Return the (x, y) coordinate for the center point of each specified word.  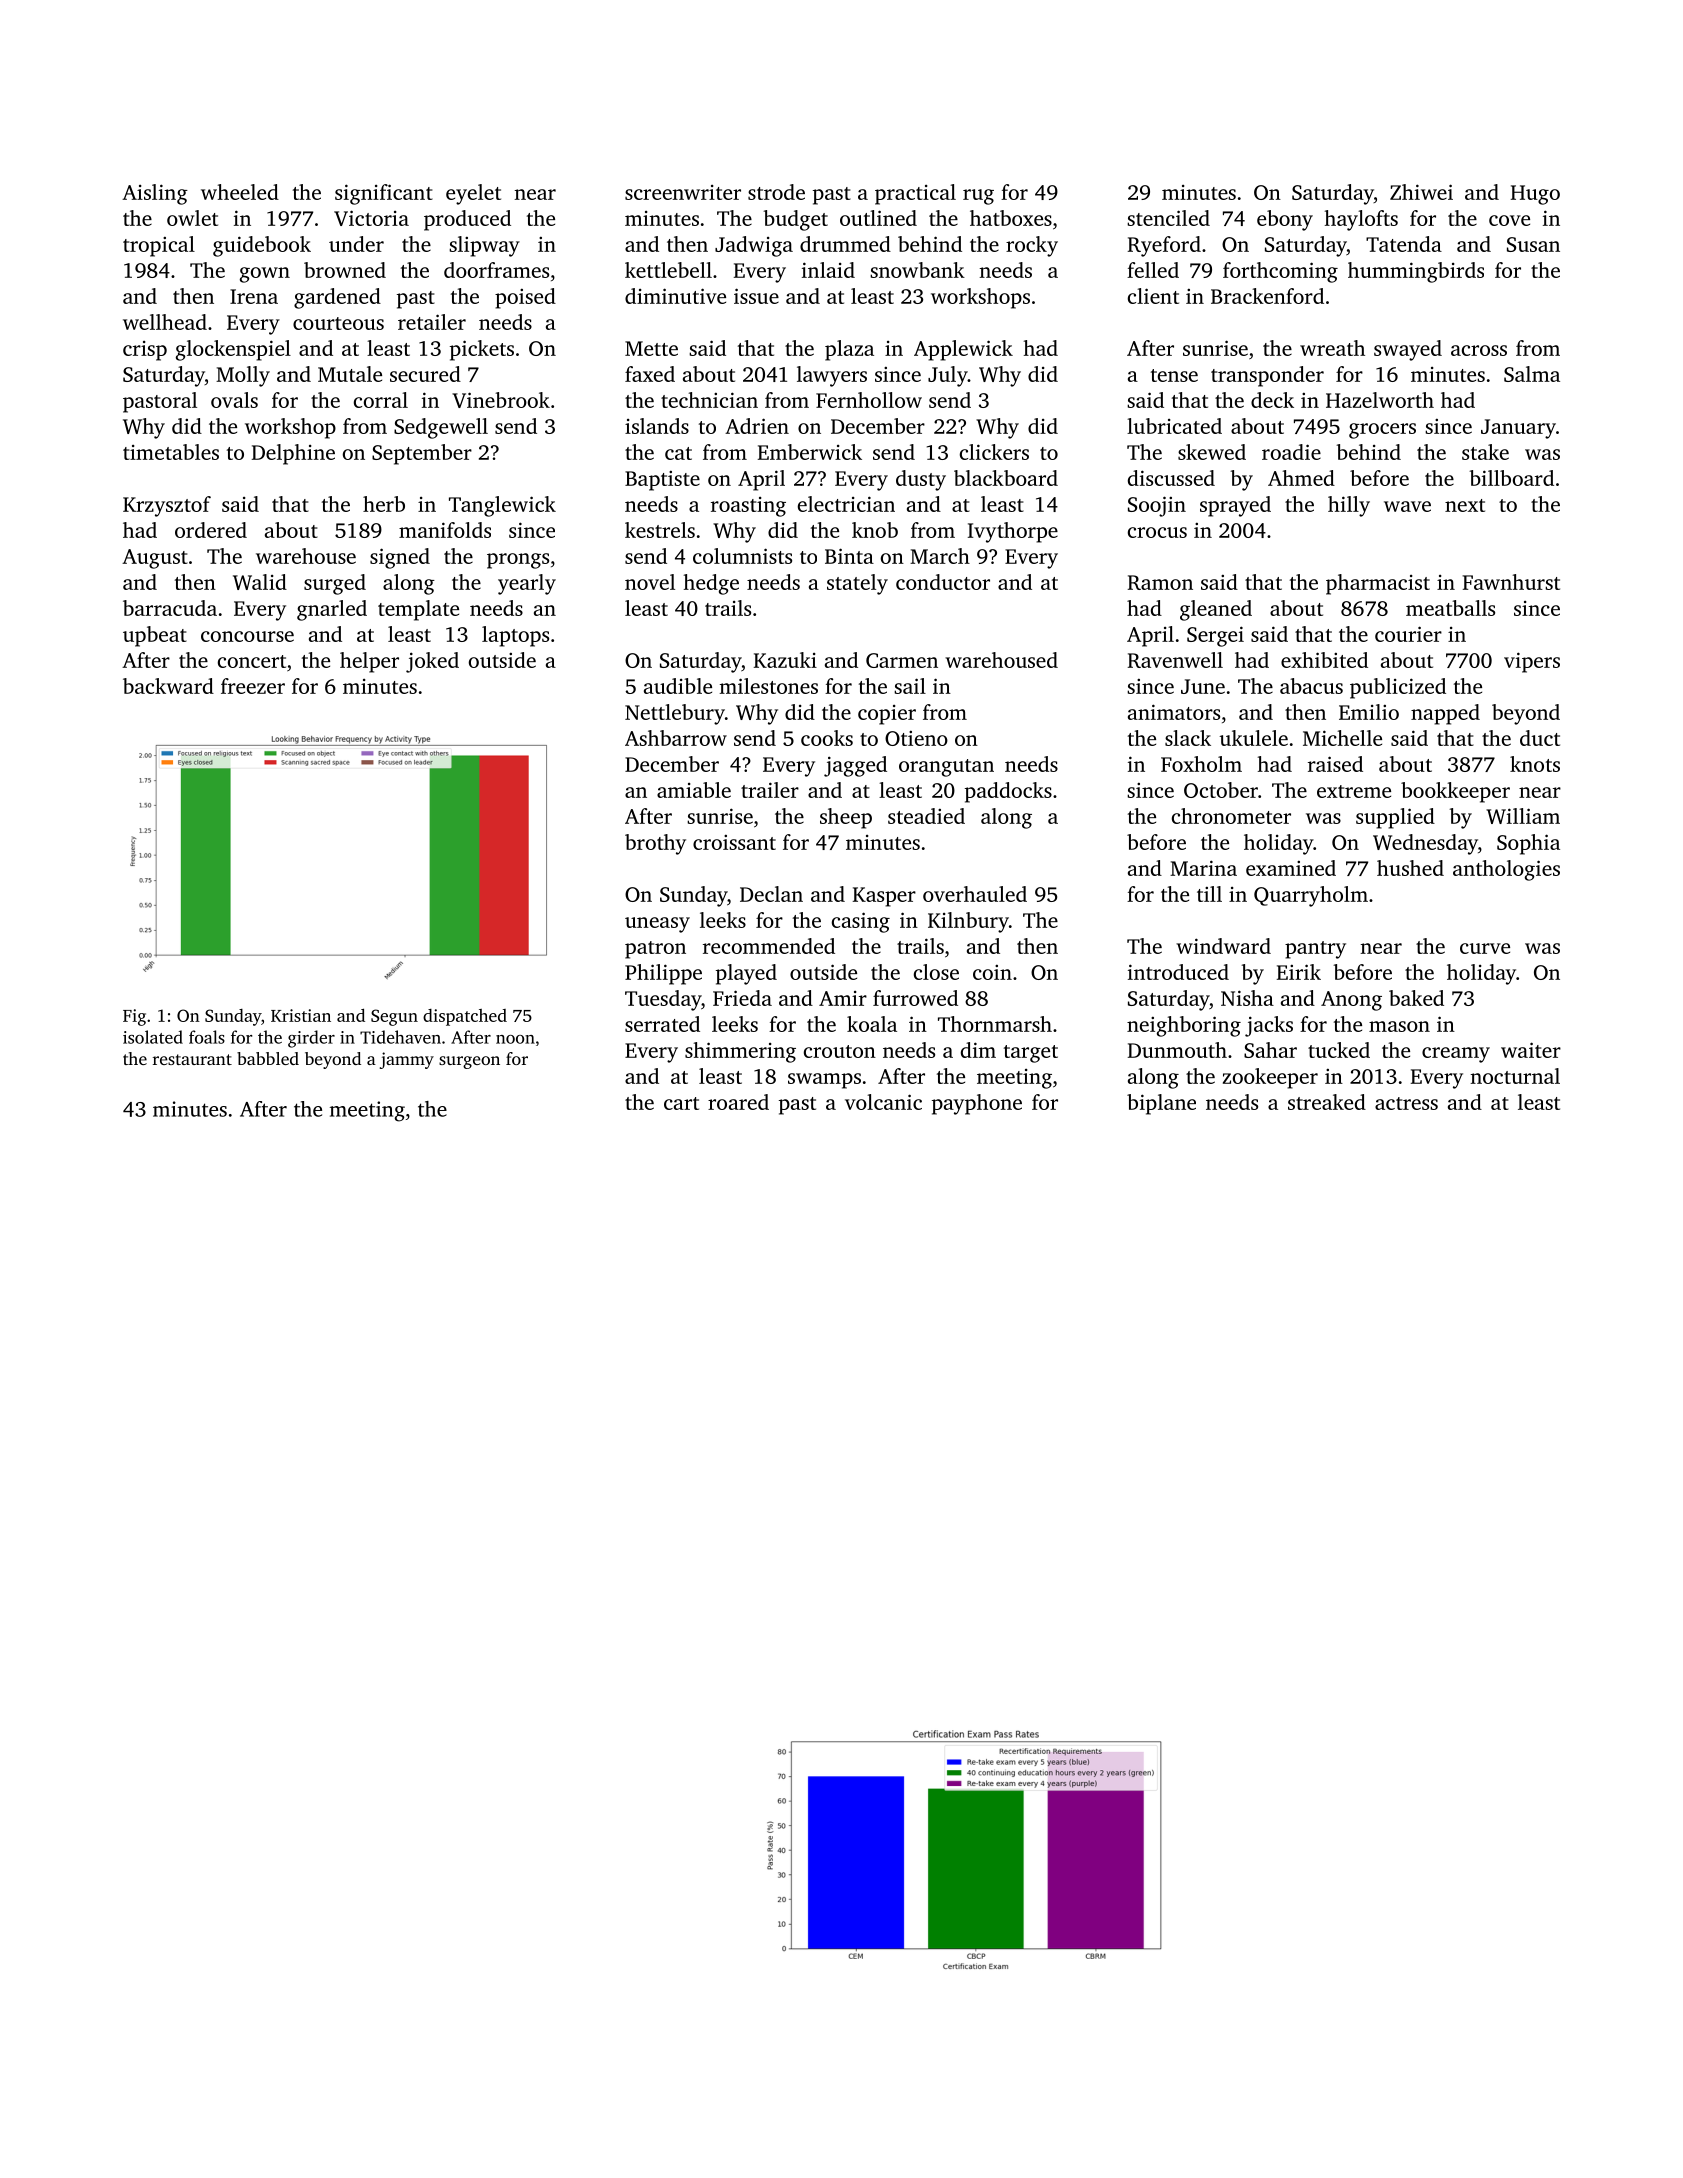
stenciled (1168, 218)
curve (1485, 948)
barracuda (170, 608)
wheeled (240, 192)
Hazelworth (1380, 400)
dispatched (465, 1017)
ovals (234, 400)
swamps (824, 1081)
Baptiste (662, 481)
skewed (1212, 452)
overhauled (975, 894)
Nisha (1247, 998)
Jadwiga (754, 246)
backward (168, 686)
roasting (748, 507)
